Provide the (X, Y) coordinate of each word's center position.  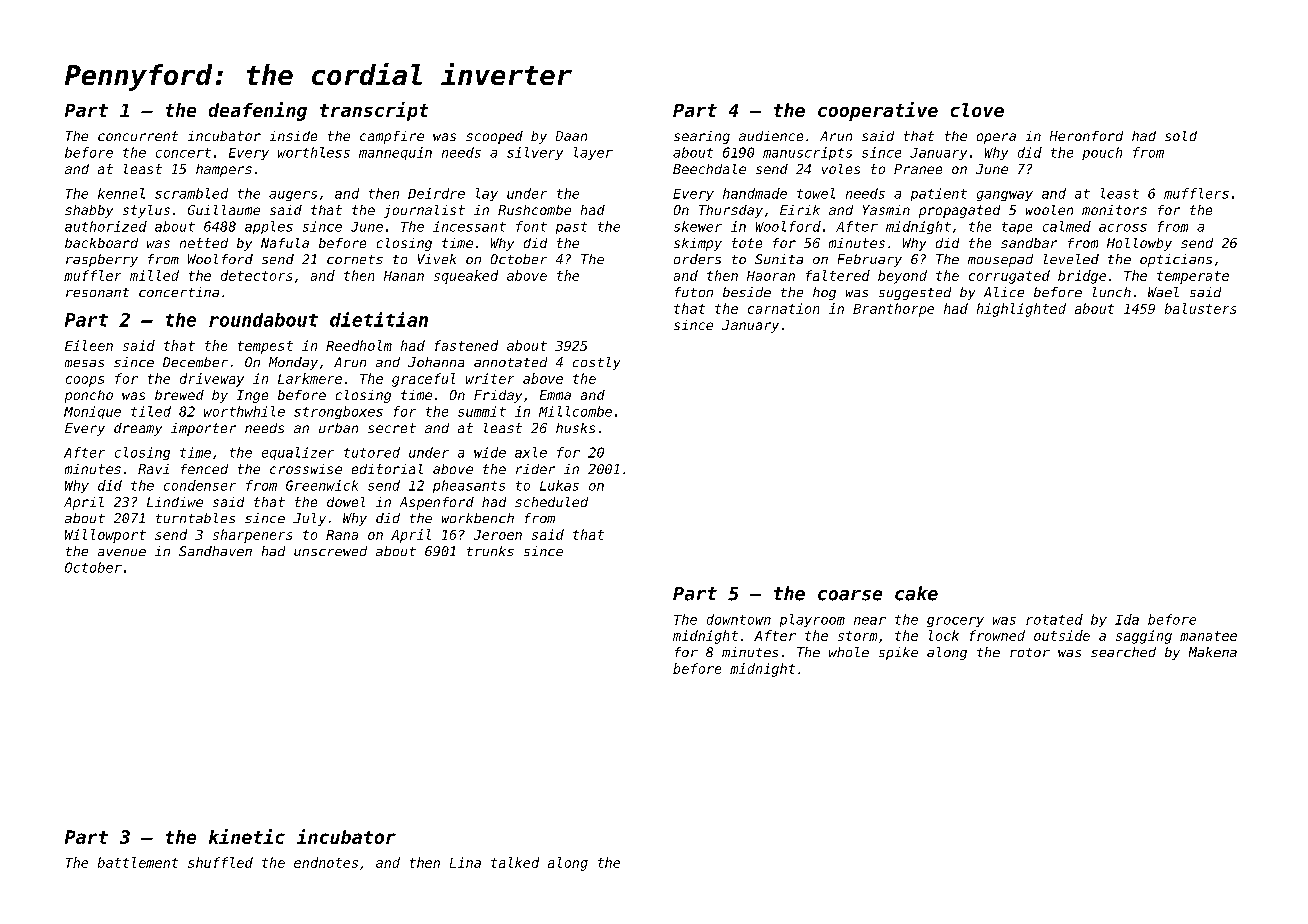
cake (916, 593)
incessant (469, 226)
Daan (571, 136)
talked (515, 862)
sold (1181, 136)
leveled (1071, 259)
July (309, 519)
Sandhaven (215, 551)
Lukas (559, 485)
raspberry (102, 260)
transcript (374, 111)
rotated (1054, 619)
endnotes (326, 862)
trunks (490, 551)
